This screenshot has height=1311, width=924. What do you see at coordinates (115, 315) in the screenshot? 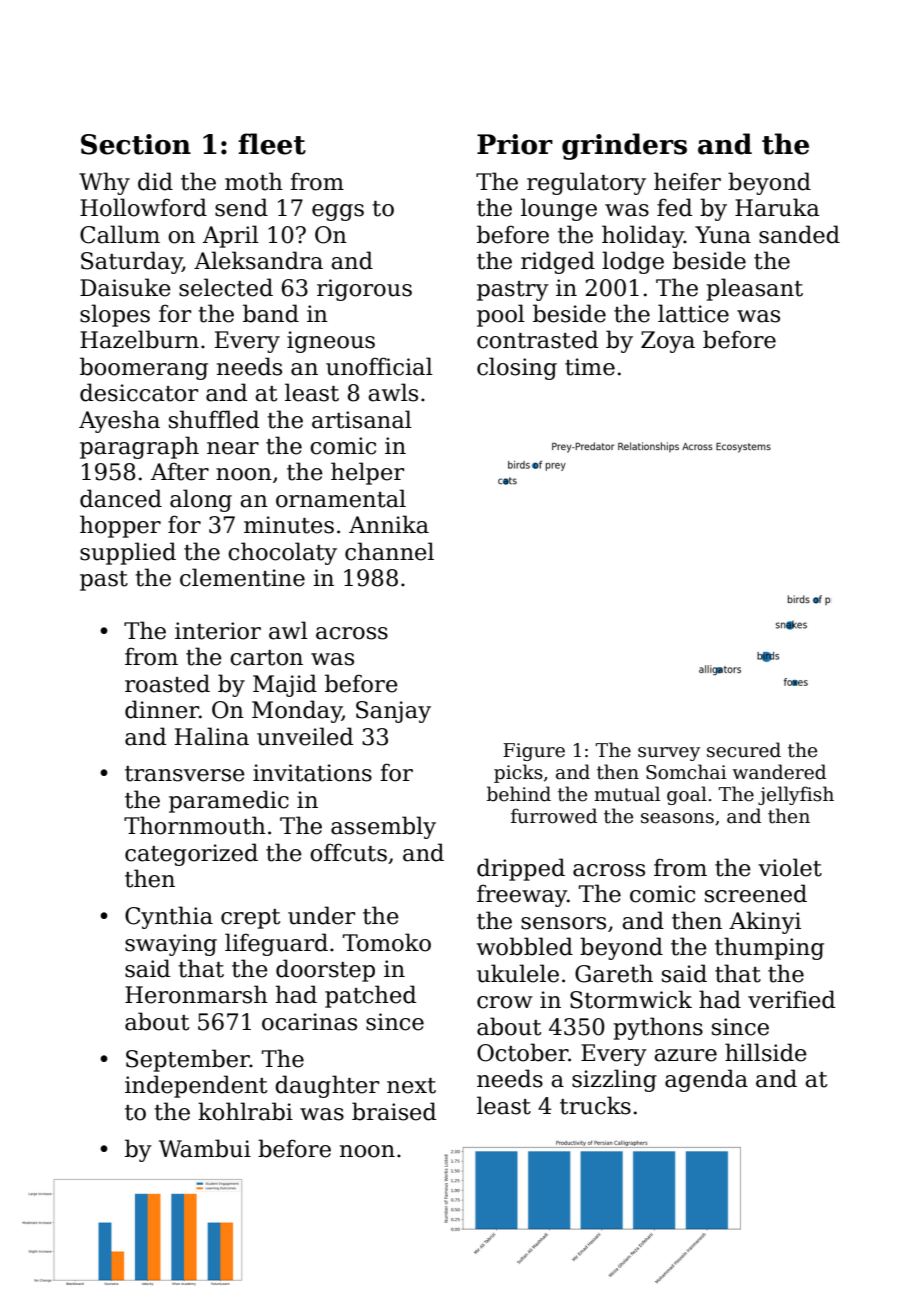
I see `slopes` at bounding box center [115, 315].
